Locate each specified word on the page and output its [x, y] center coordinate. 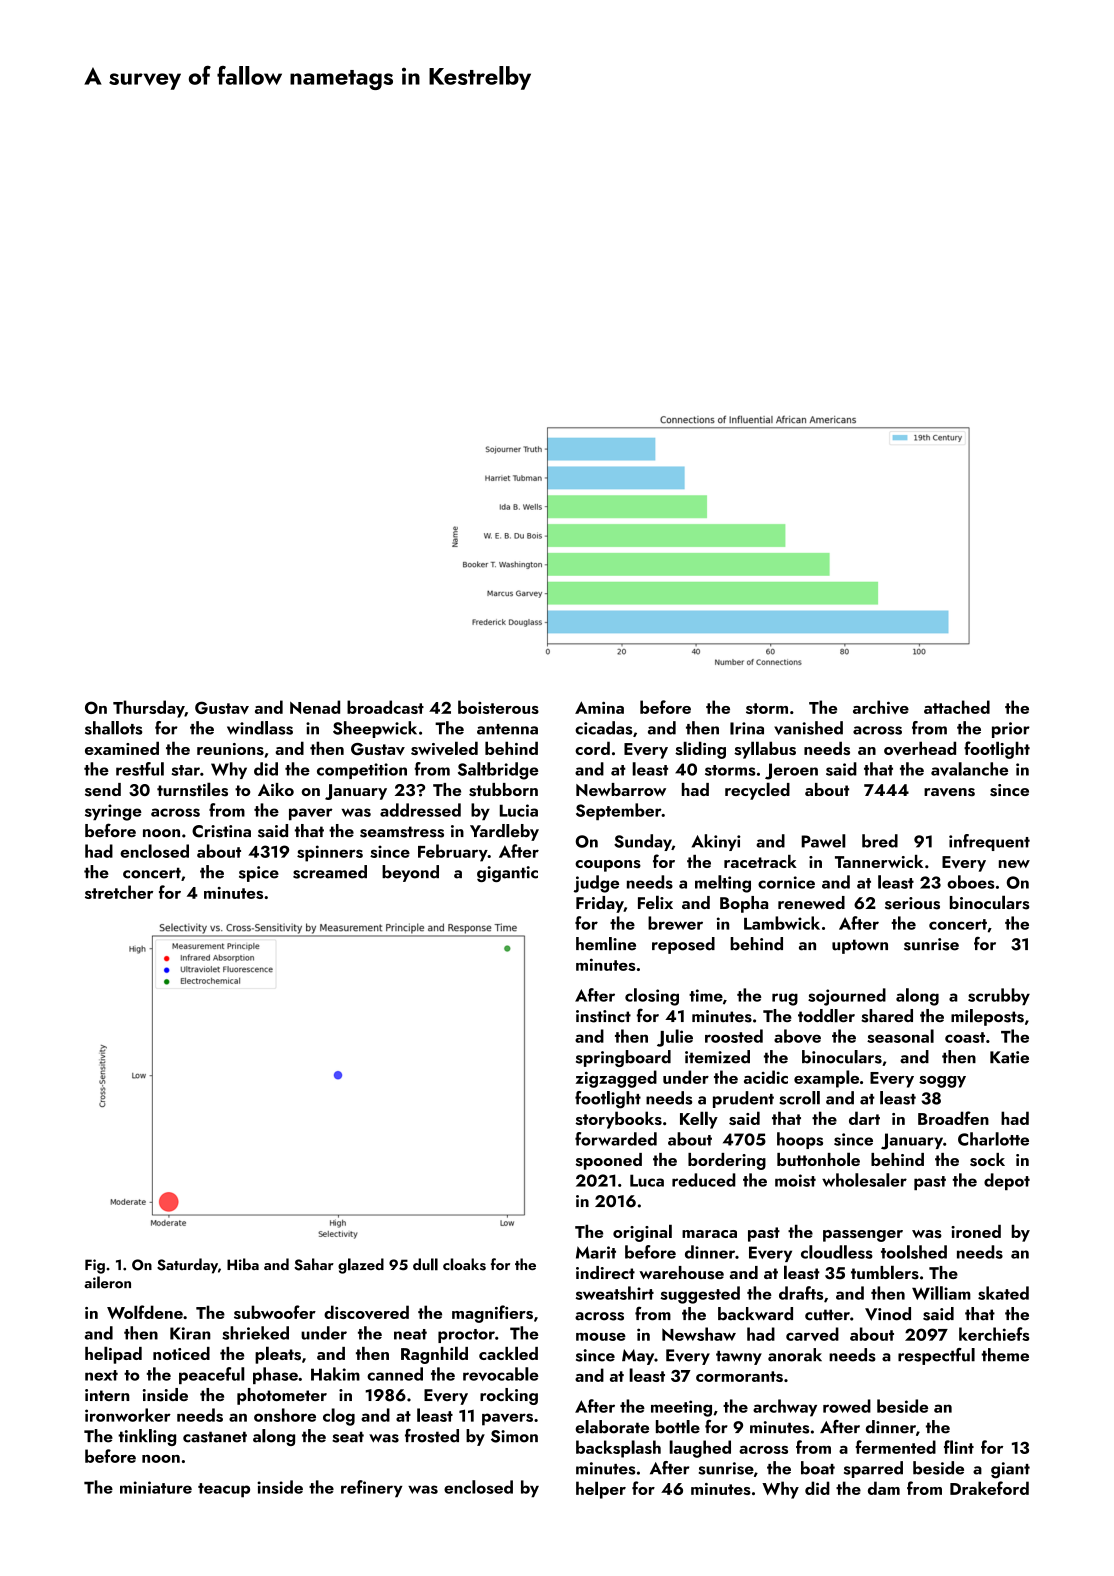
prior [1011, 730]
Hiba [243, 1264]
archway [785, 1408]
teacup [224, 1490]
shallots [114, 728]
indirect [605, 1272]
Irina [747, 728]
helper [601, 1490]
